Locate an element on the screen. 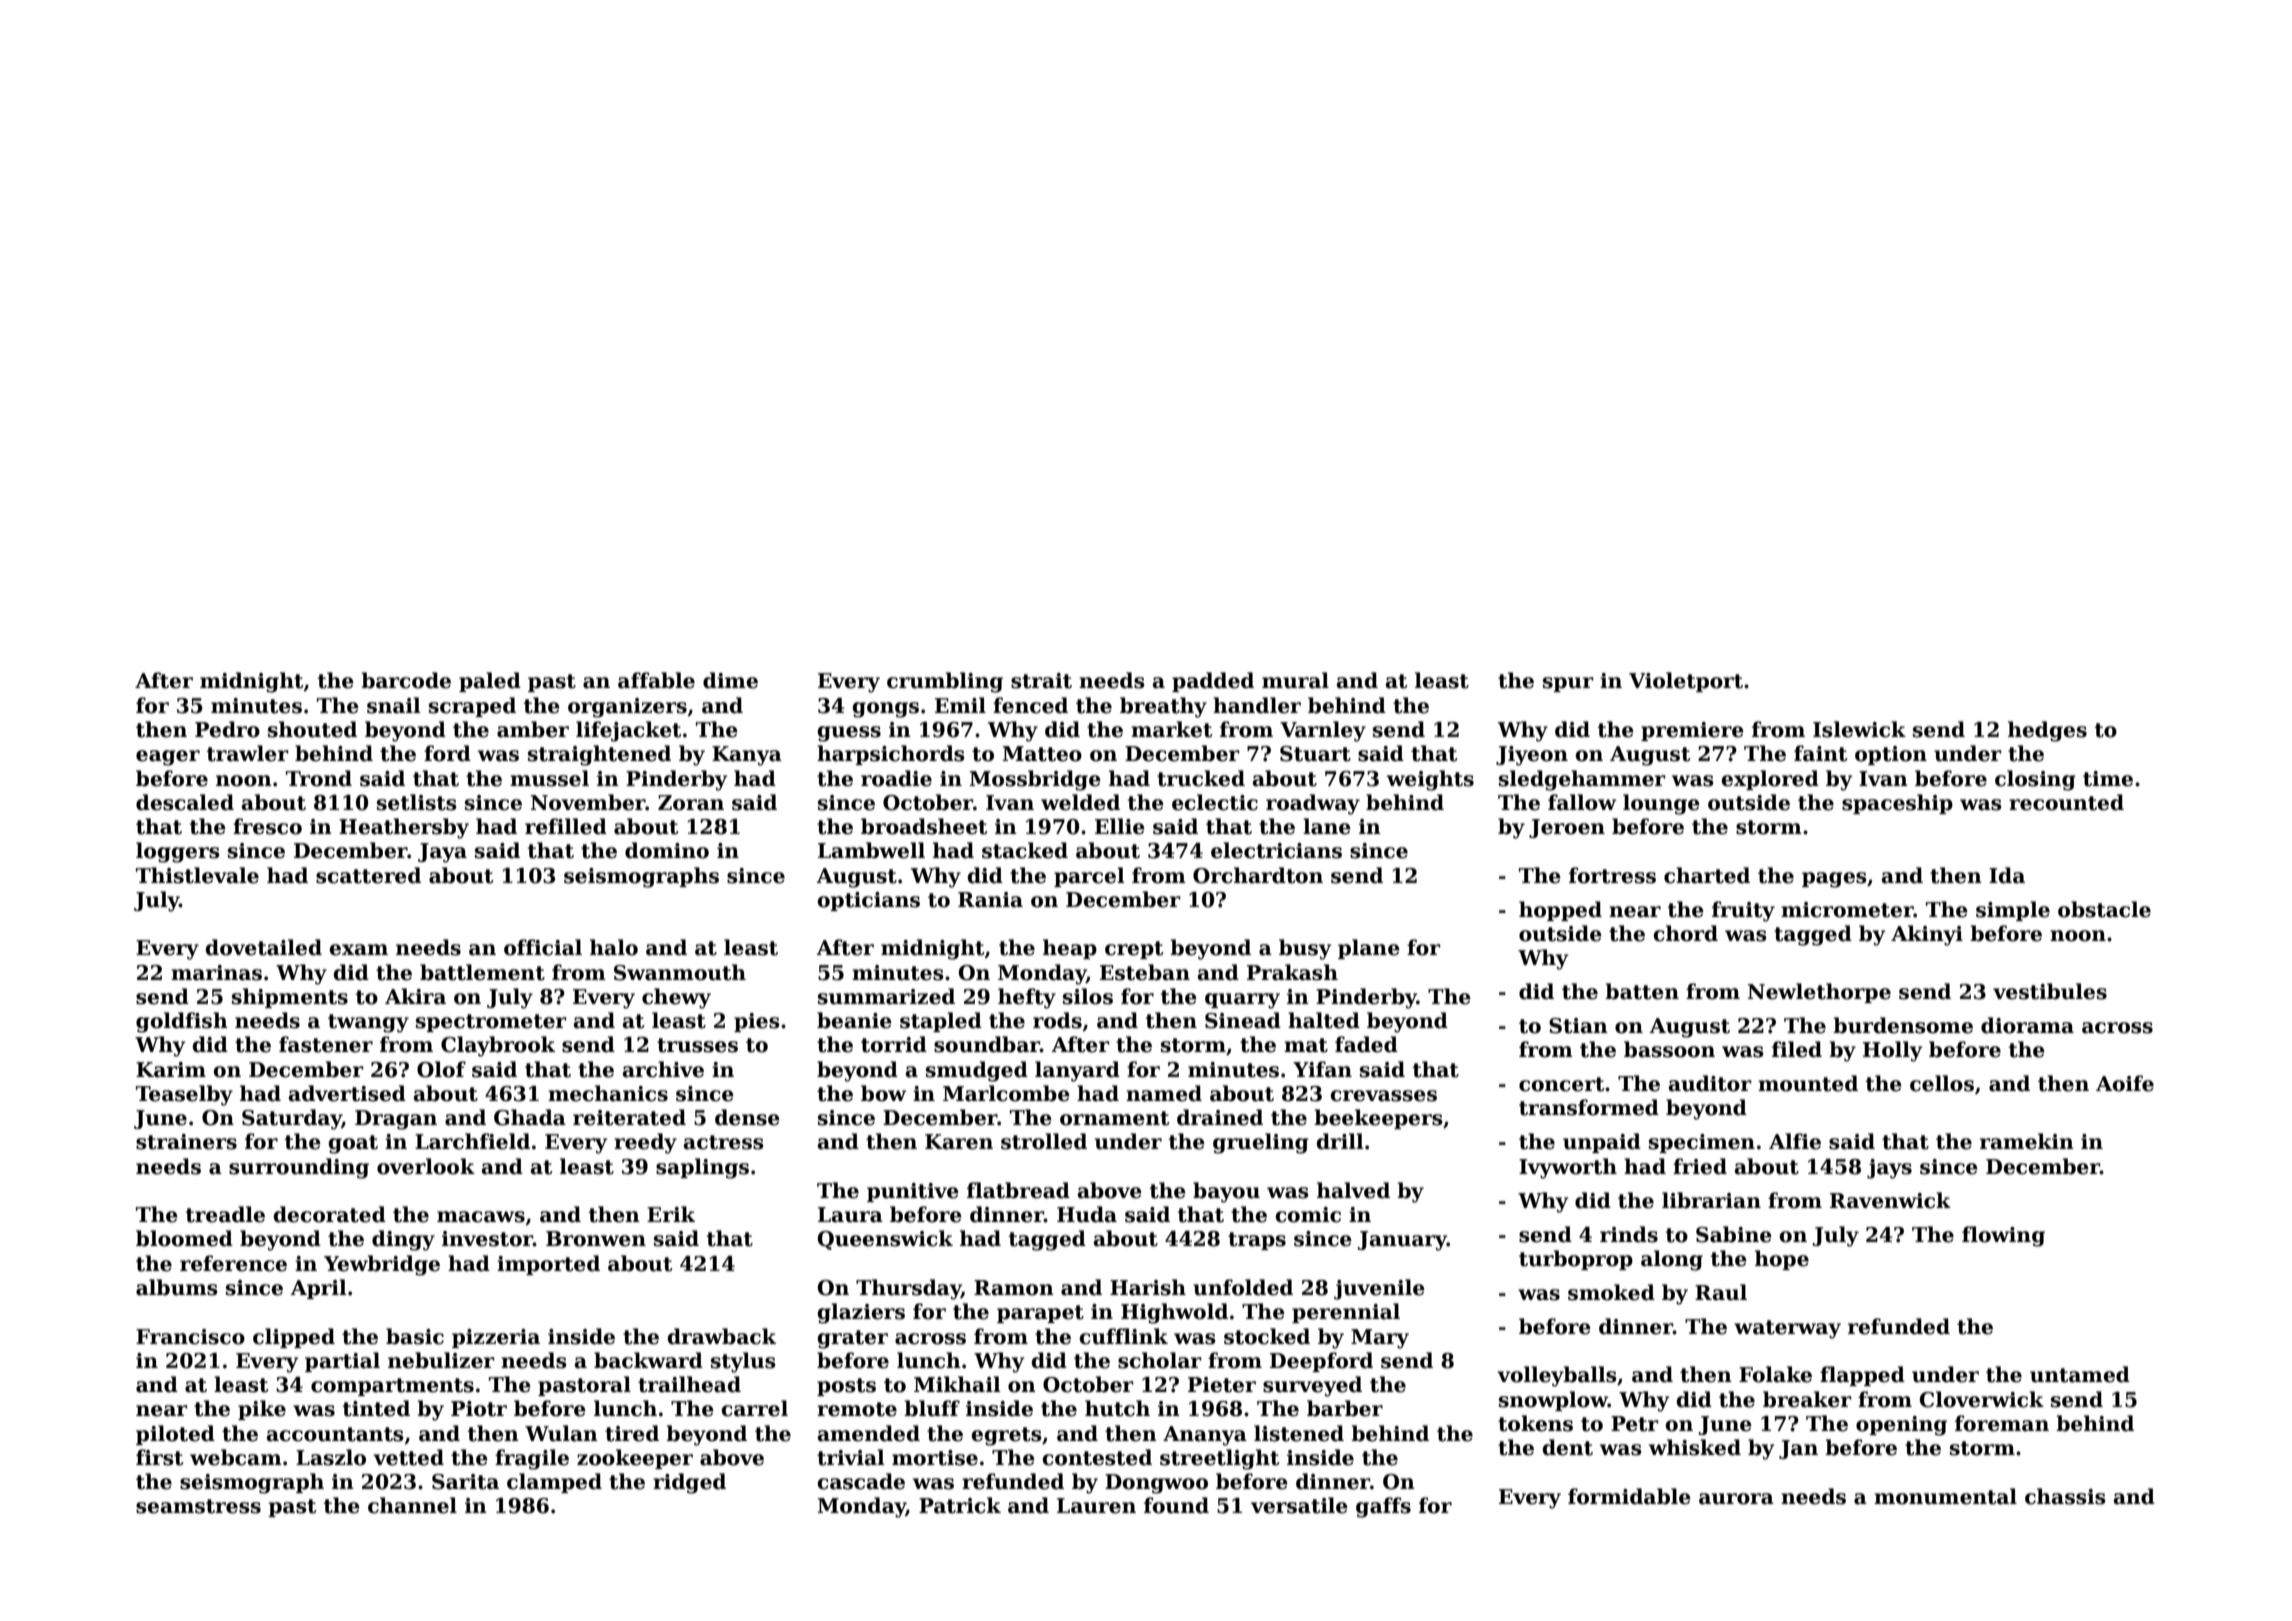  paled is located at coordinates (490, 682).
